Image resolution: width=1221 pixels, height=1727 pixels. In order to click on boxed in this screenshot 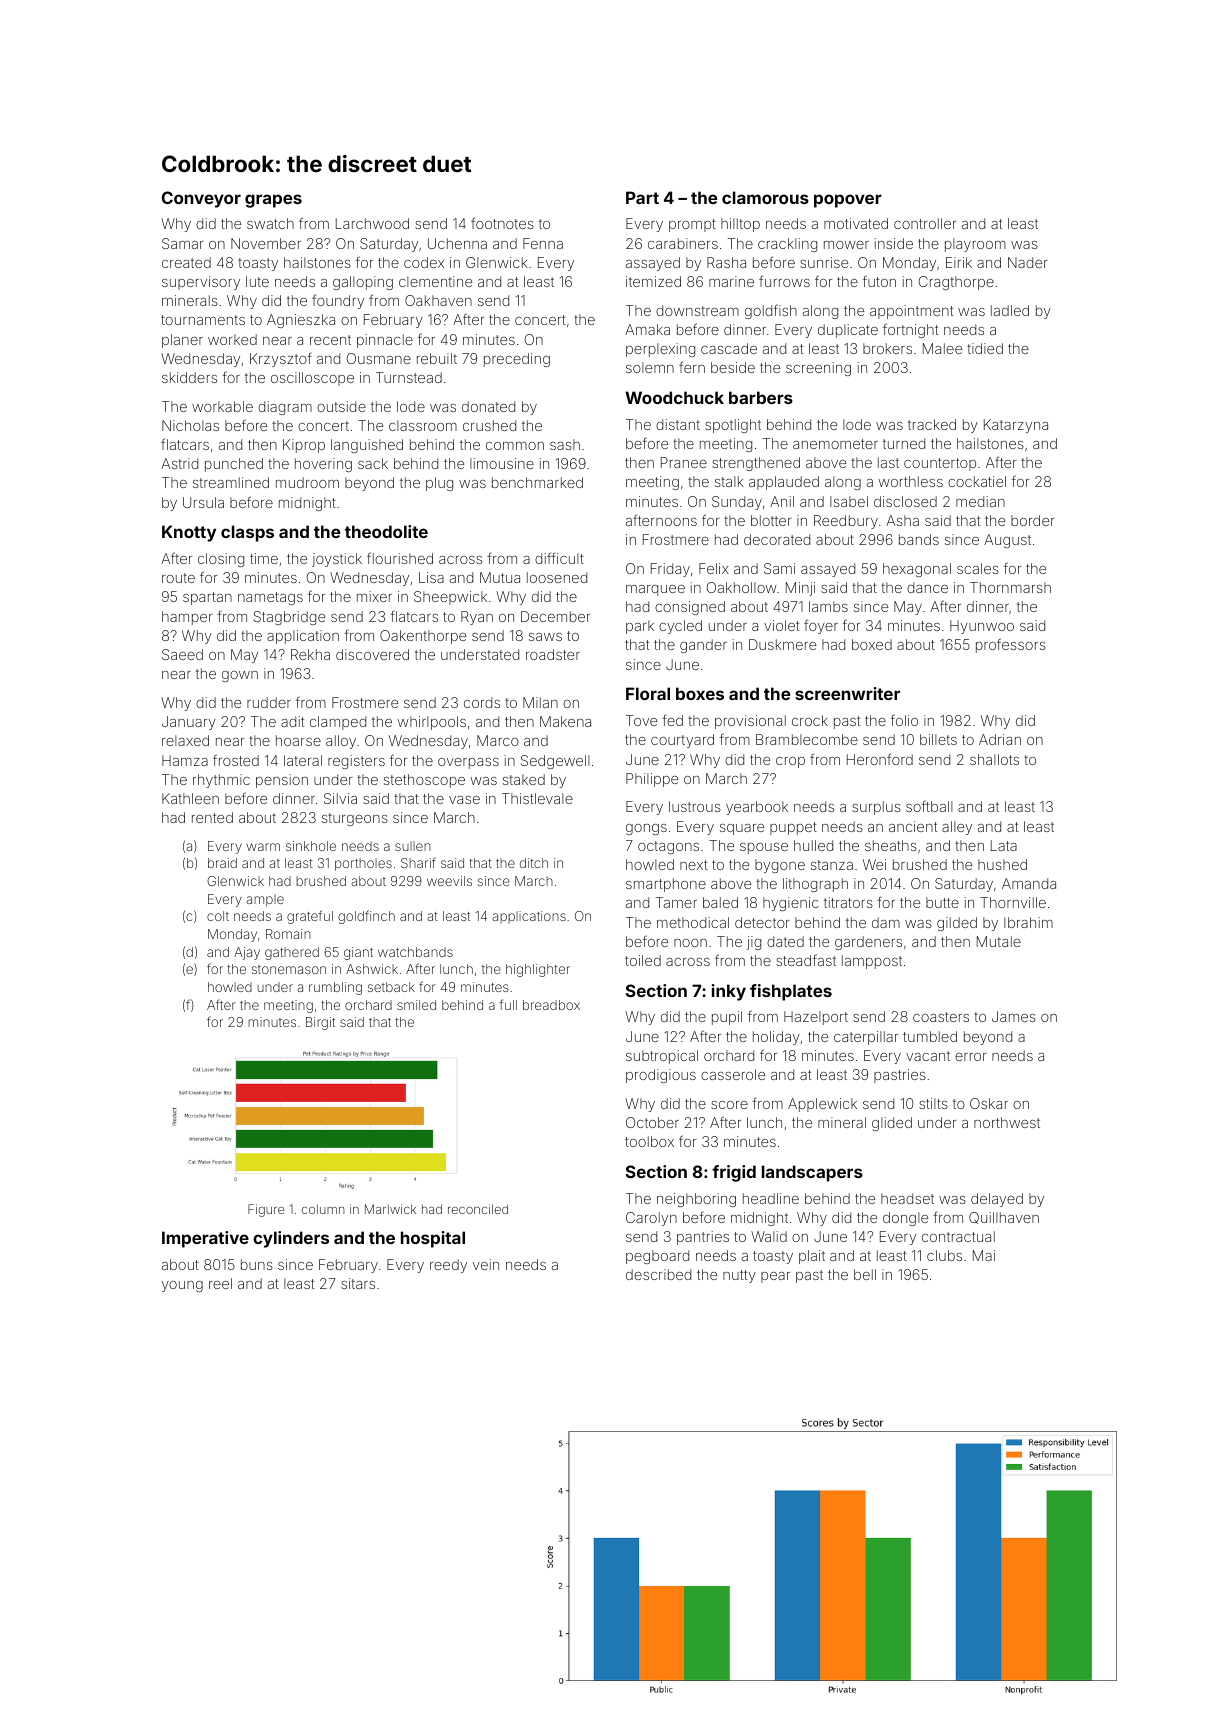, I will do `click(872, 644)`.
